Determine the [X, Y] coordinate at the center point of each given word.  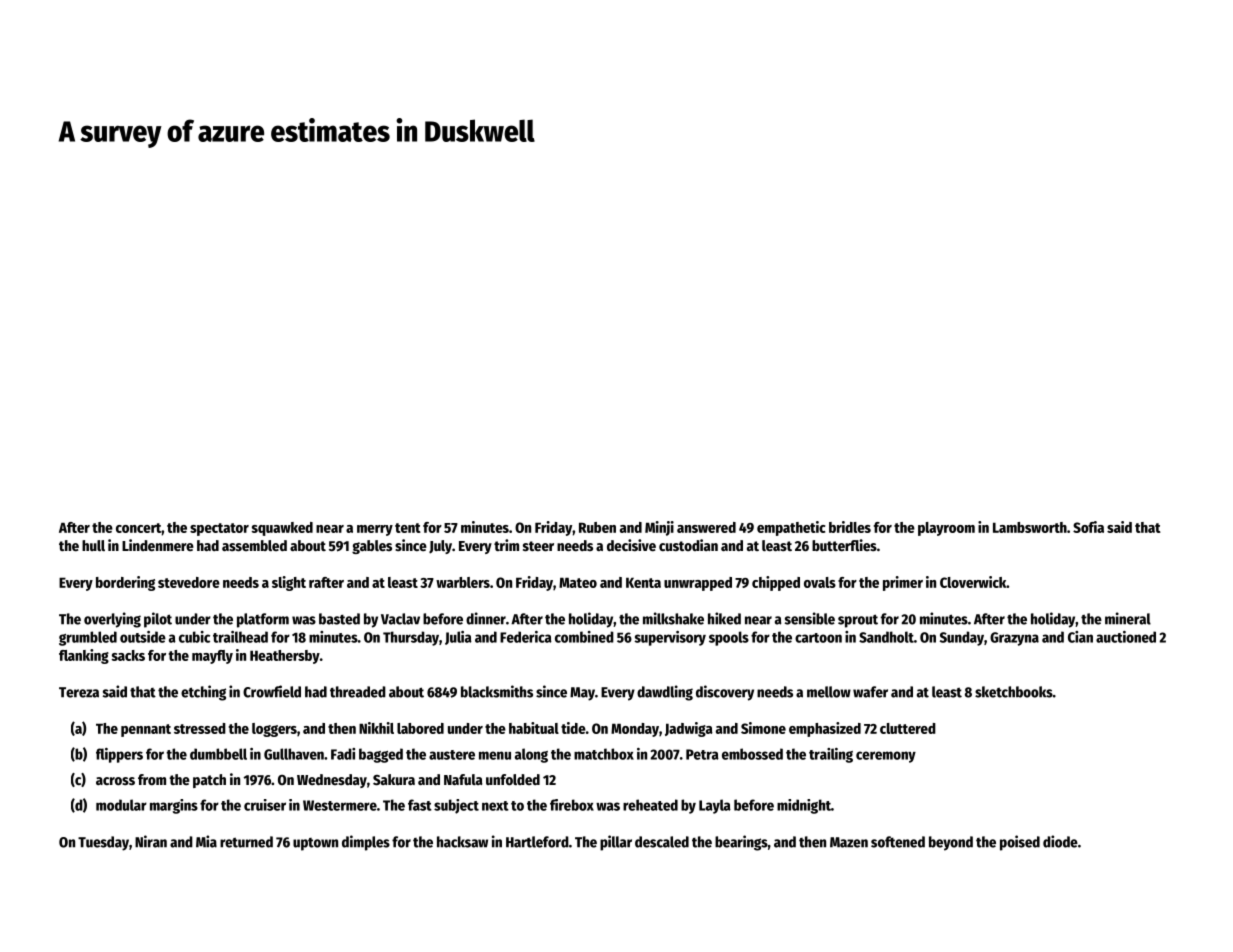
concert [138, 528]
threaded [358, 692]
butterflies [844, 545]
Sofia [1088, 527]
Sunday [962, 638]
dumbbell [218, 754]
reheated [650, 805]
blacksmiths [497, 691]
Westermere [340, 805]
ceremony [886, 757]
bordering [125, 583]
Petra [702, 754]
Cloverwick [973, 582]
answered [706, 527]
